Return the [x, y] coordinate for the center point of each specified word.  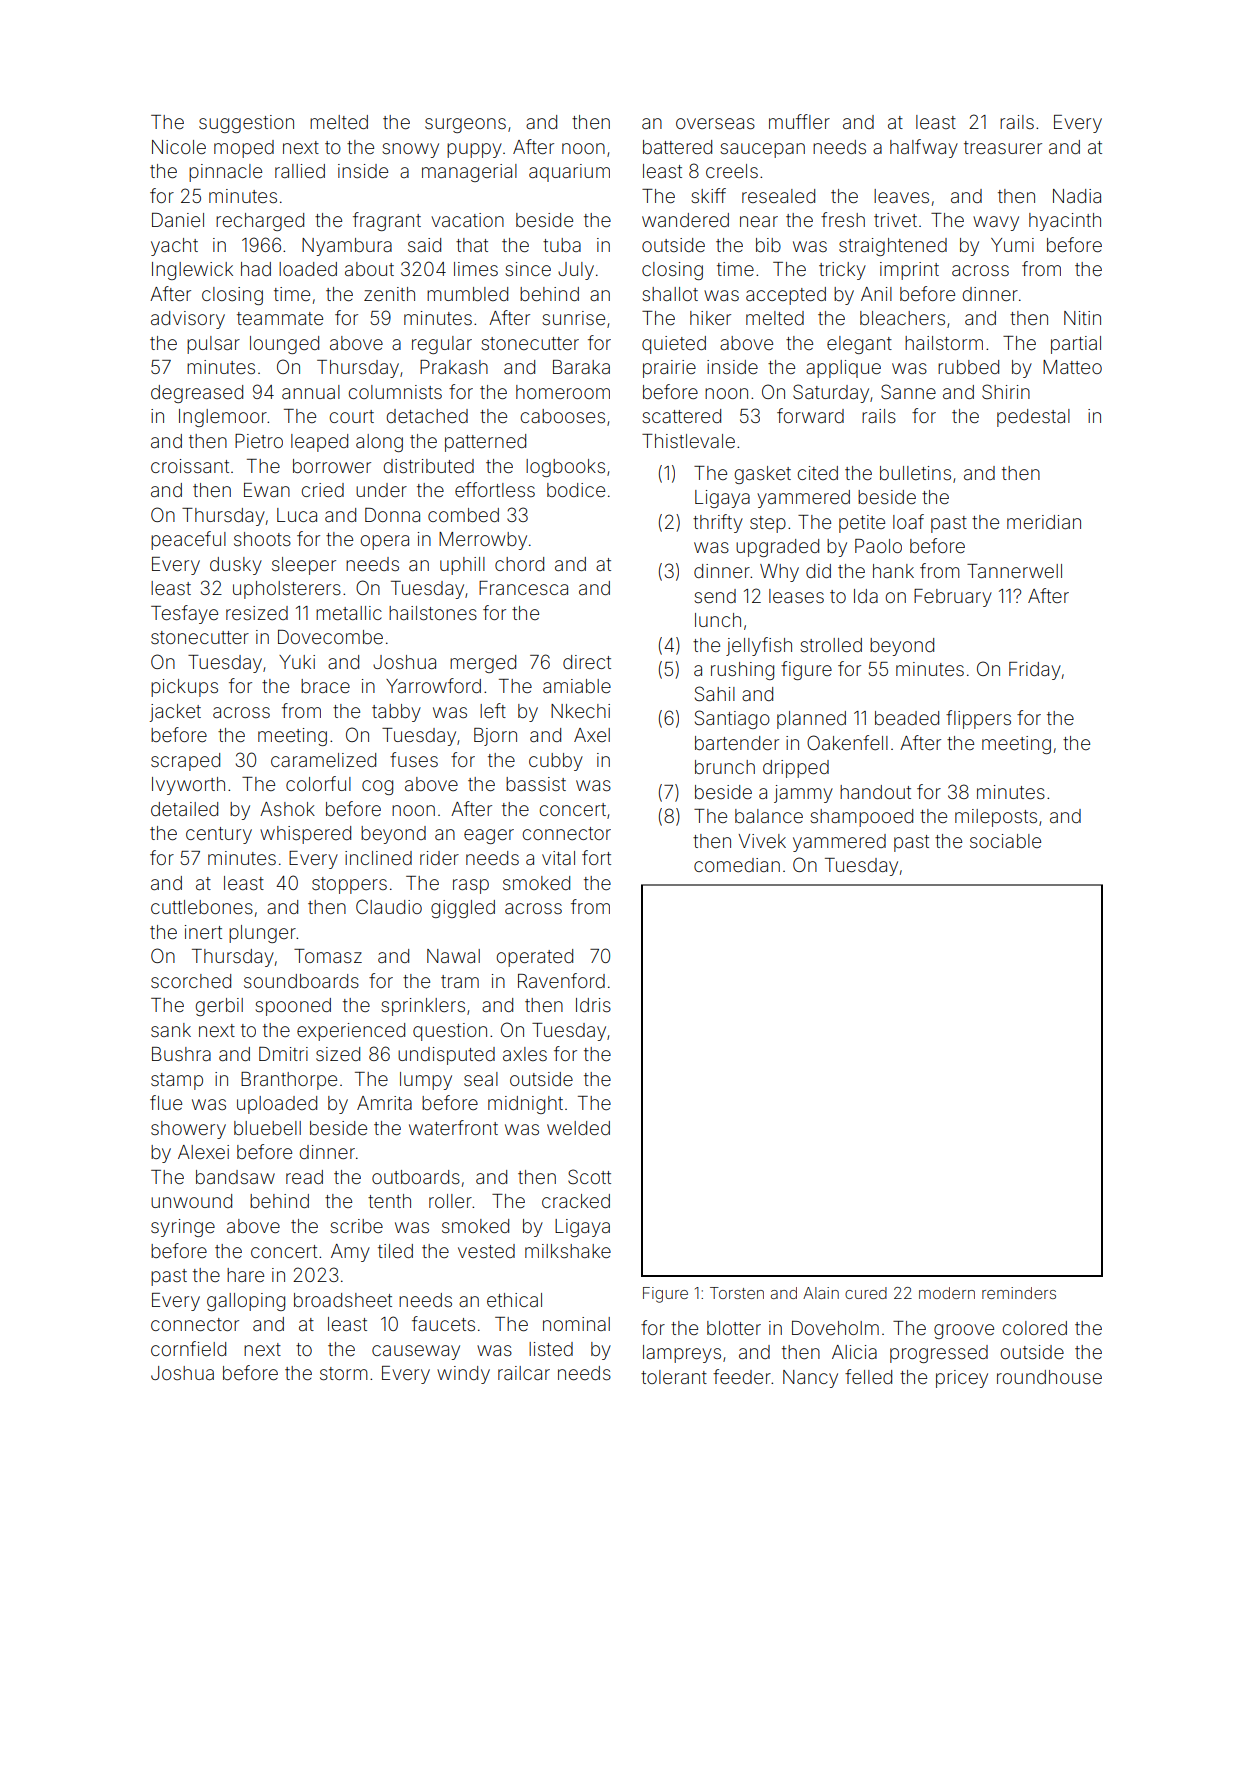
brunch [725, 767]
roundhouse [1049, 1377]
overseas [715, 123]
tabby [396, 713]
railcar [524, 1373]
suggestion [246, 124]
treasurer [1003, 147]
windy [463, 1375]
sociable [1005, 841]
